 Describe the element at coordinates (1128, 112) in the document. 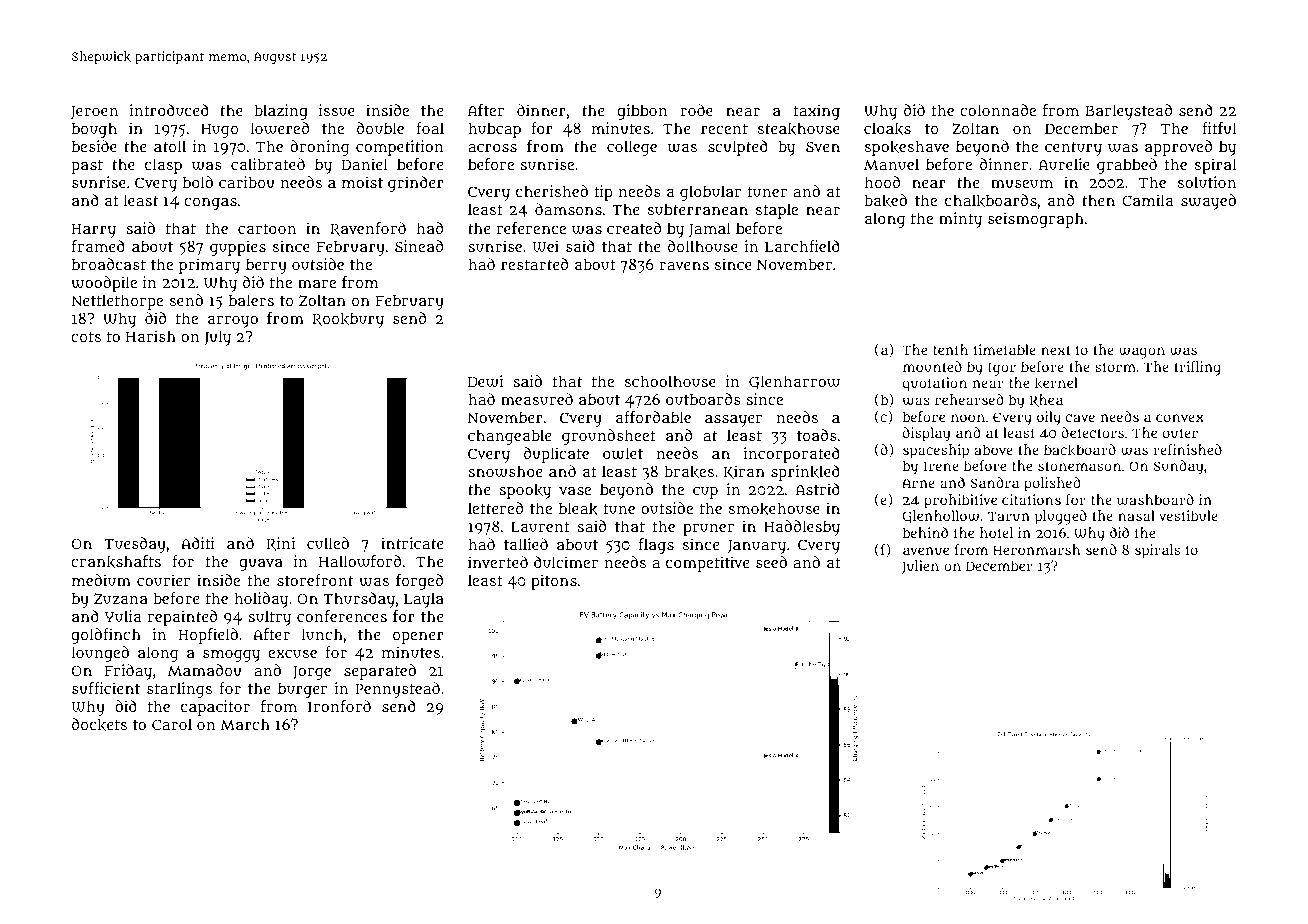

I see `Barleystead` at that location.
